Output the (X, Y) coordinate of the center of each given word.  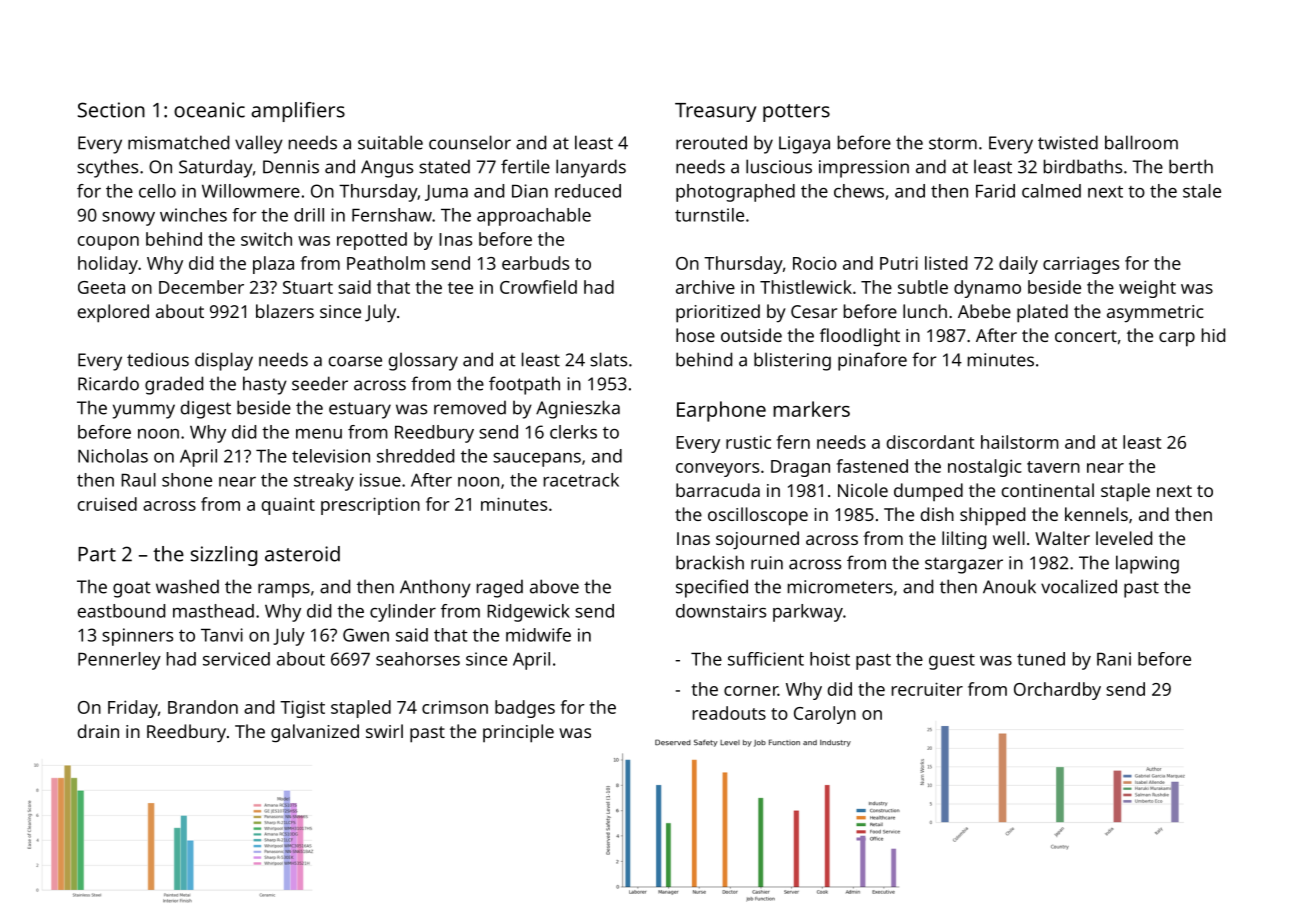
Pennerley (119, 661)
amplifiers (298, 112)
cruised (107, 504)
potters (796, 113)
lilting (964, 540)
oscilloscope (758, 516)
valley (259, 144)
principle (518, 733)
